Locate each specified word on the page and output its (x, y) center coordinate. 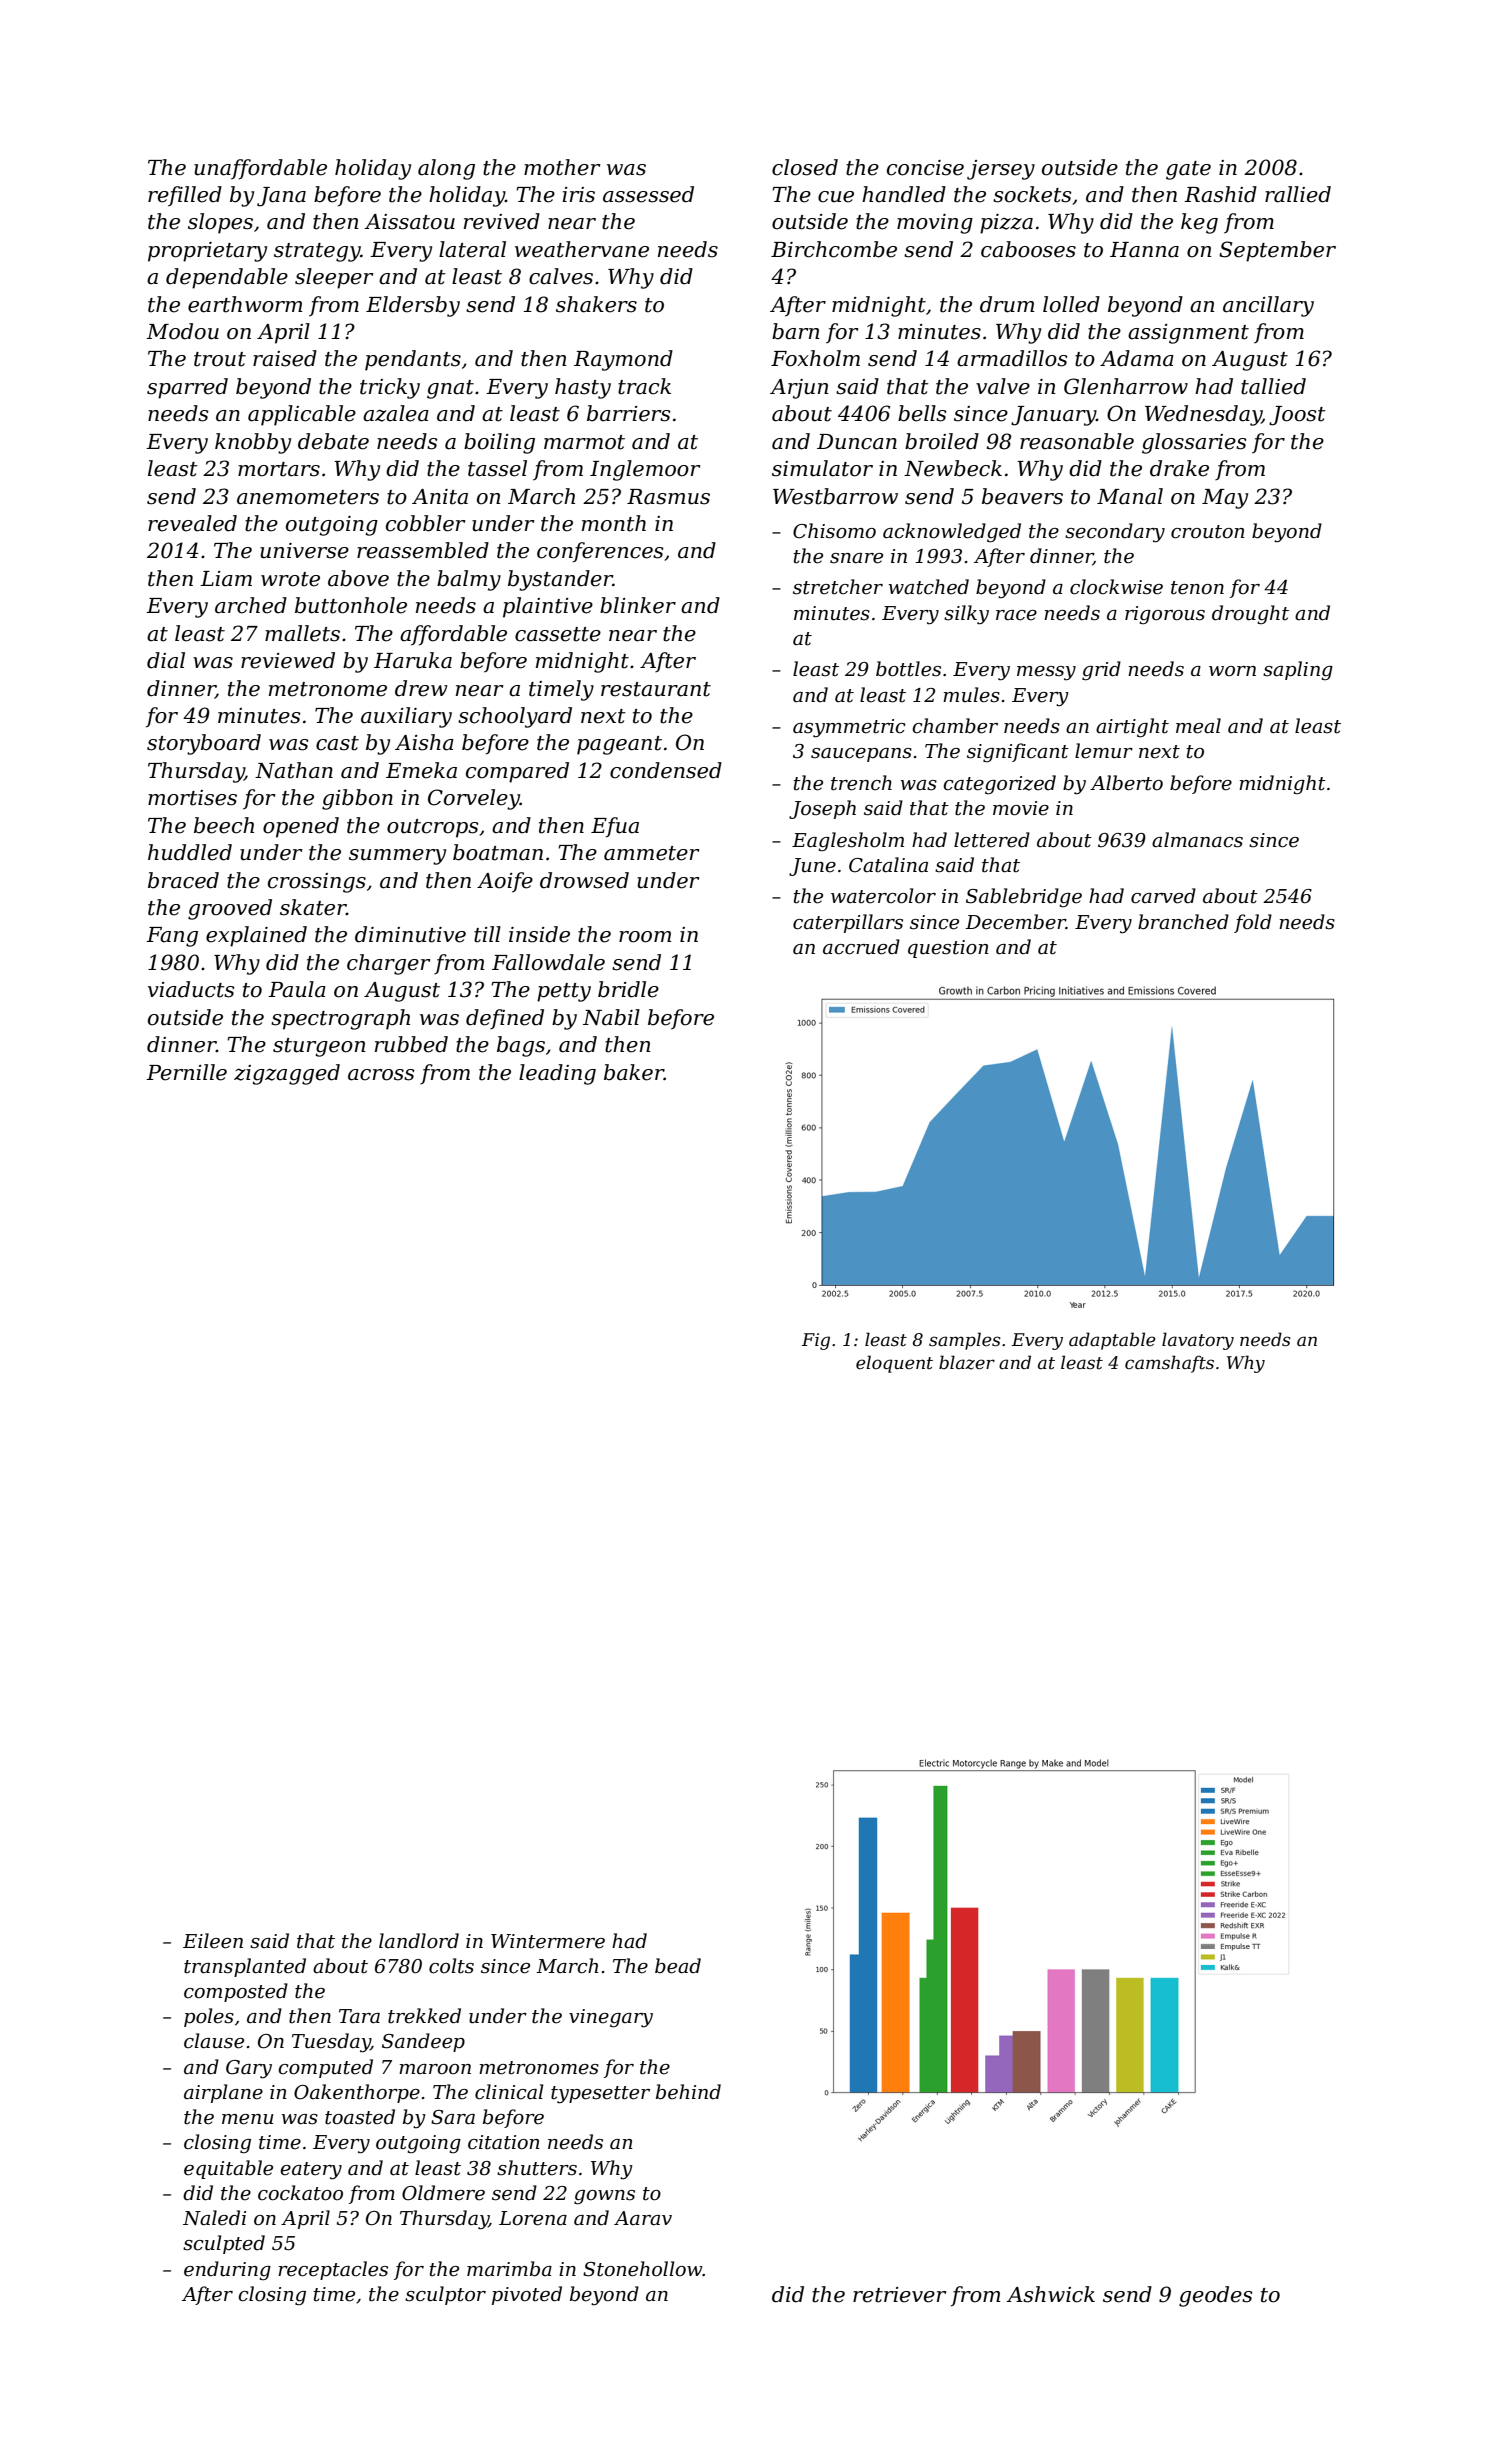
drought (1250, 614)
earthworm (245, 304)
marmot (584, 442)
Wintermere (548, 1941)
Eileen (213, 1941)
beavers (1022, 496)
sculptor (445, 2295)
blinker (638, 605)
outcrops (433, 828)
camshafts (1169, 1364)
